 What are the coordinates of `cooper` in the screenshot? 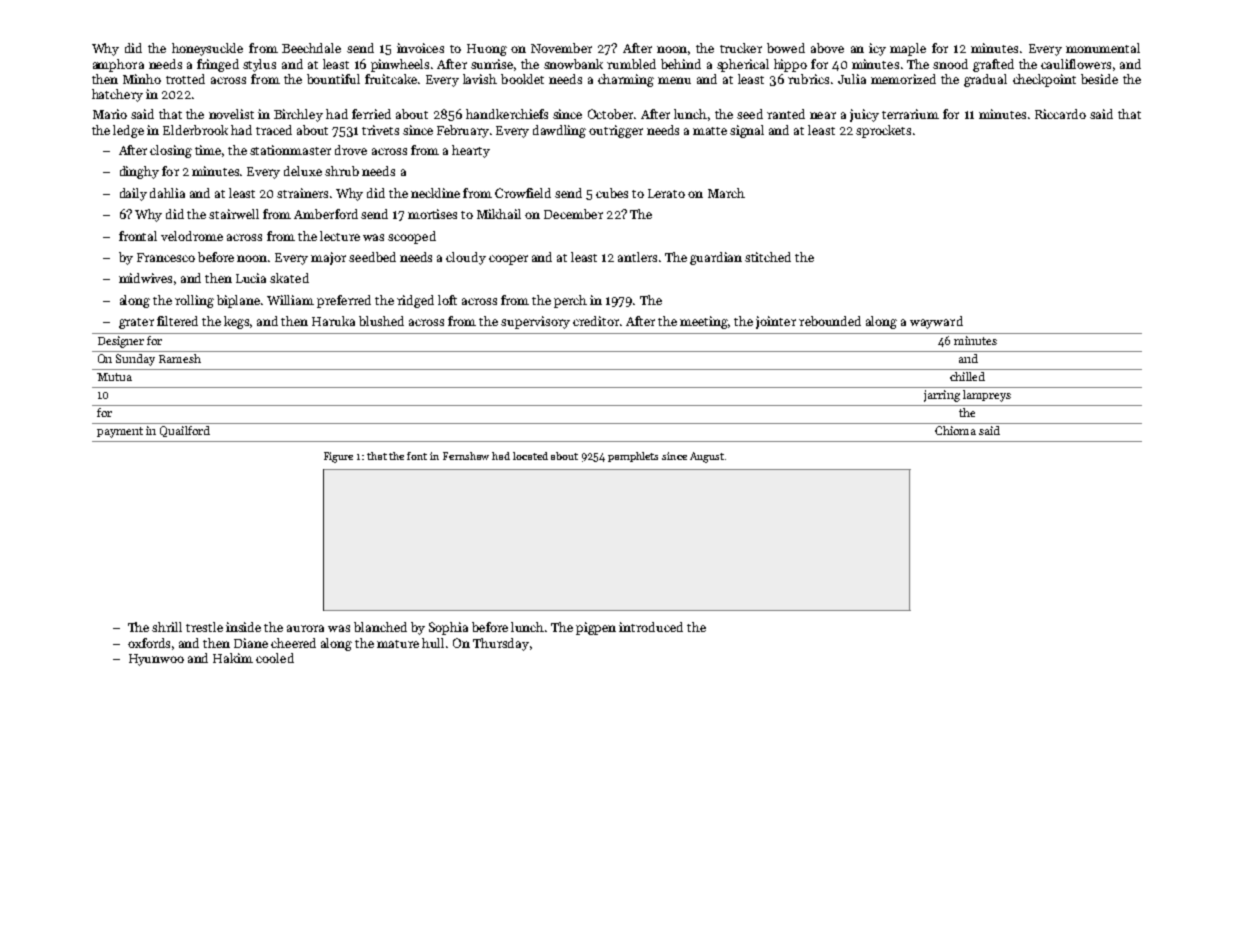 It's located at (508, 260).
